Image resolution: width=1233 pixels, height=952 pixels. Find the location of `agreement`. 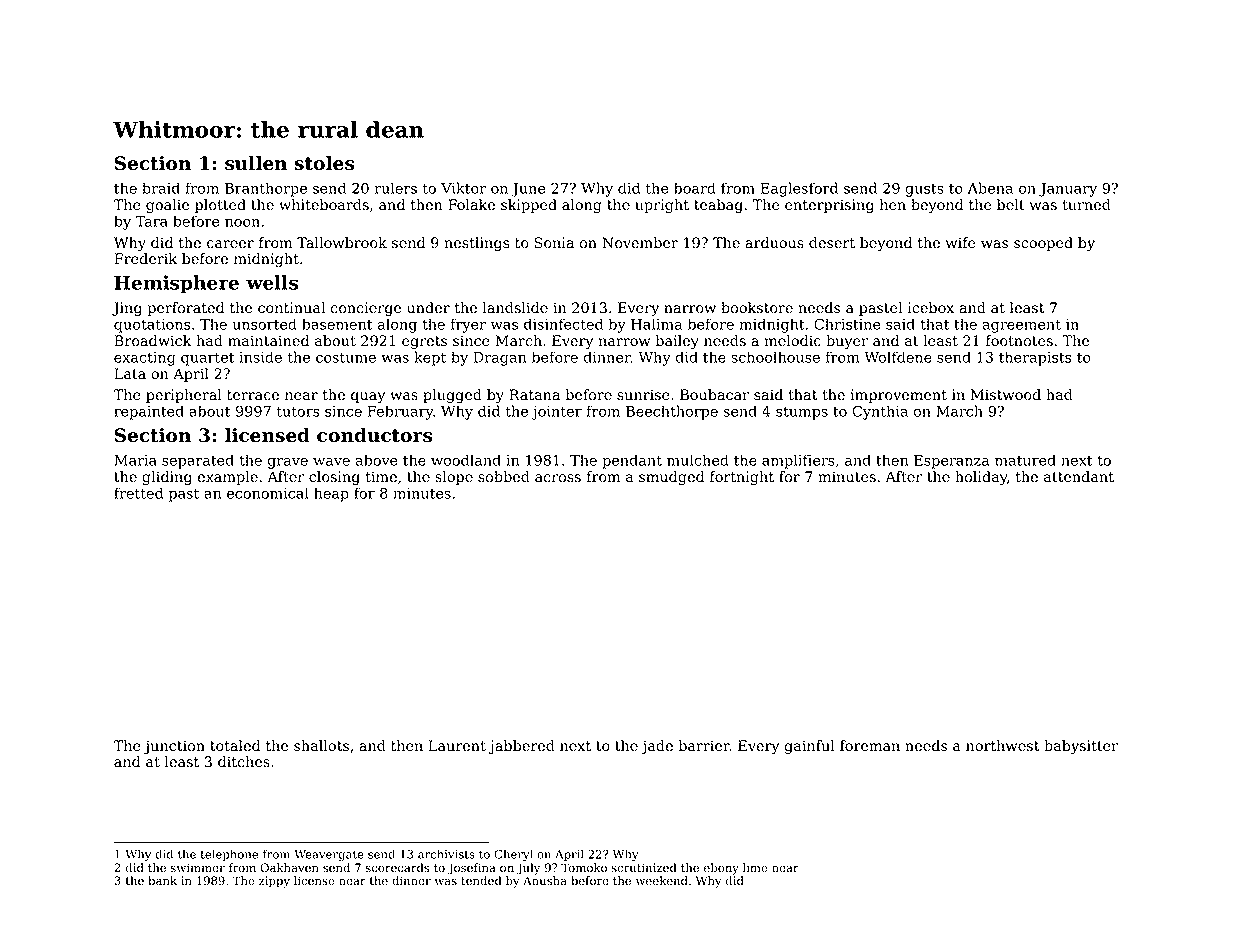

agreement is located at coordinates (1021, 326).
